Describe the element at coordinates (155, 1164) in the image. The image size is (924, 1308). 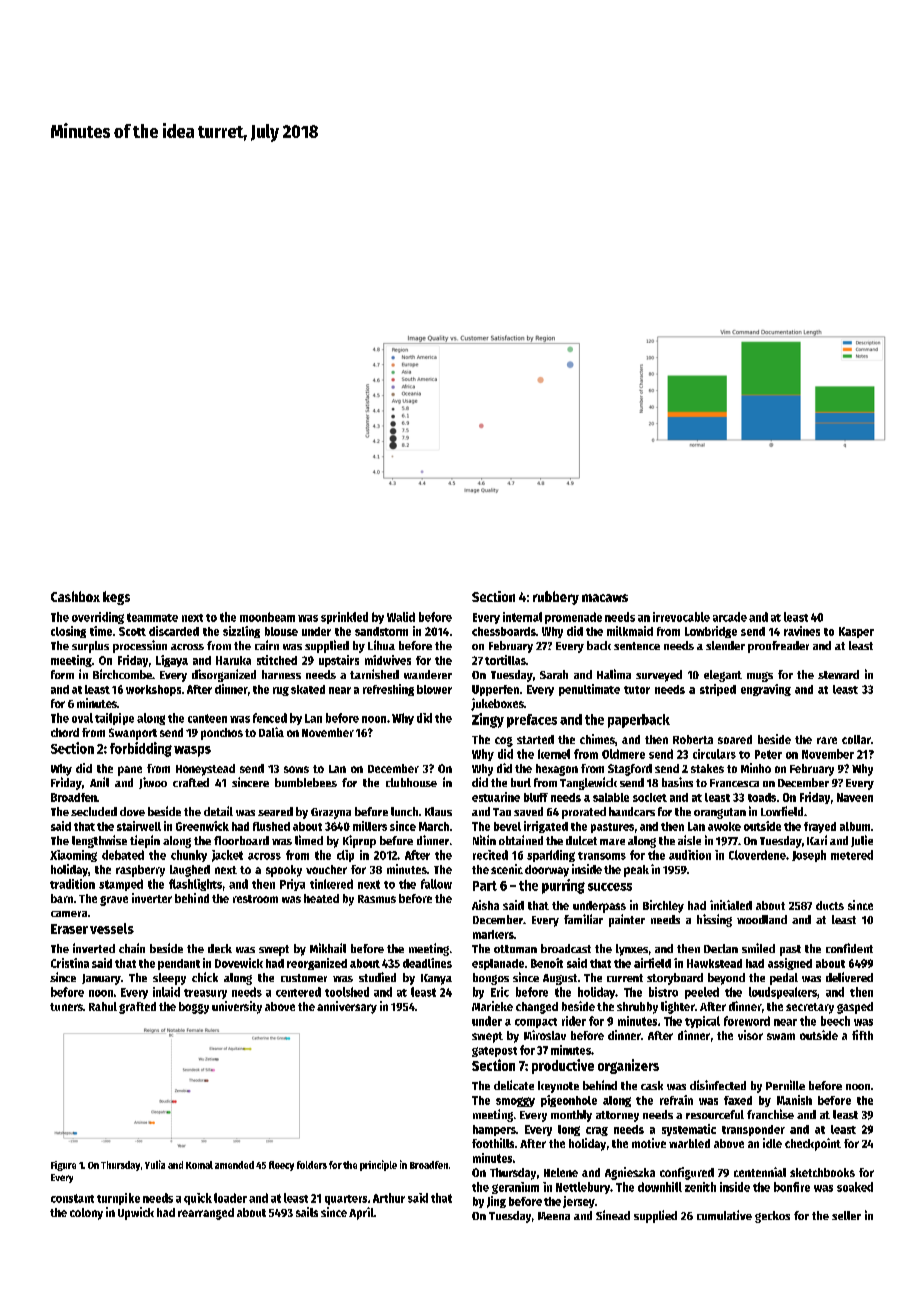
I see `Yulia` at that location.
